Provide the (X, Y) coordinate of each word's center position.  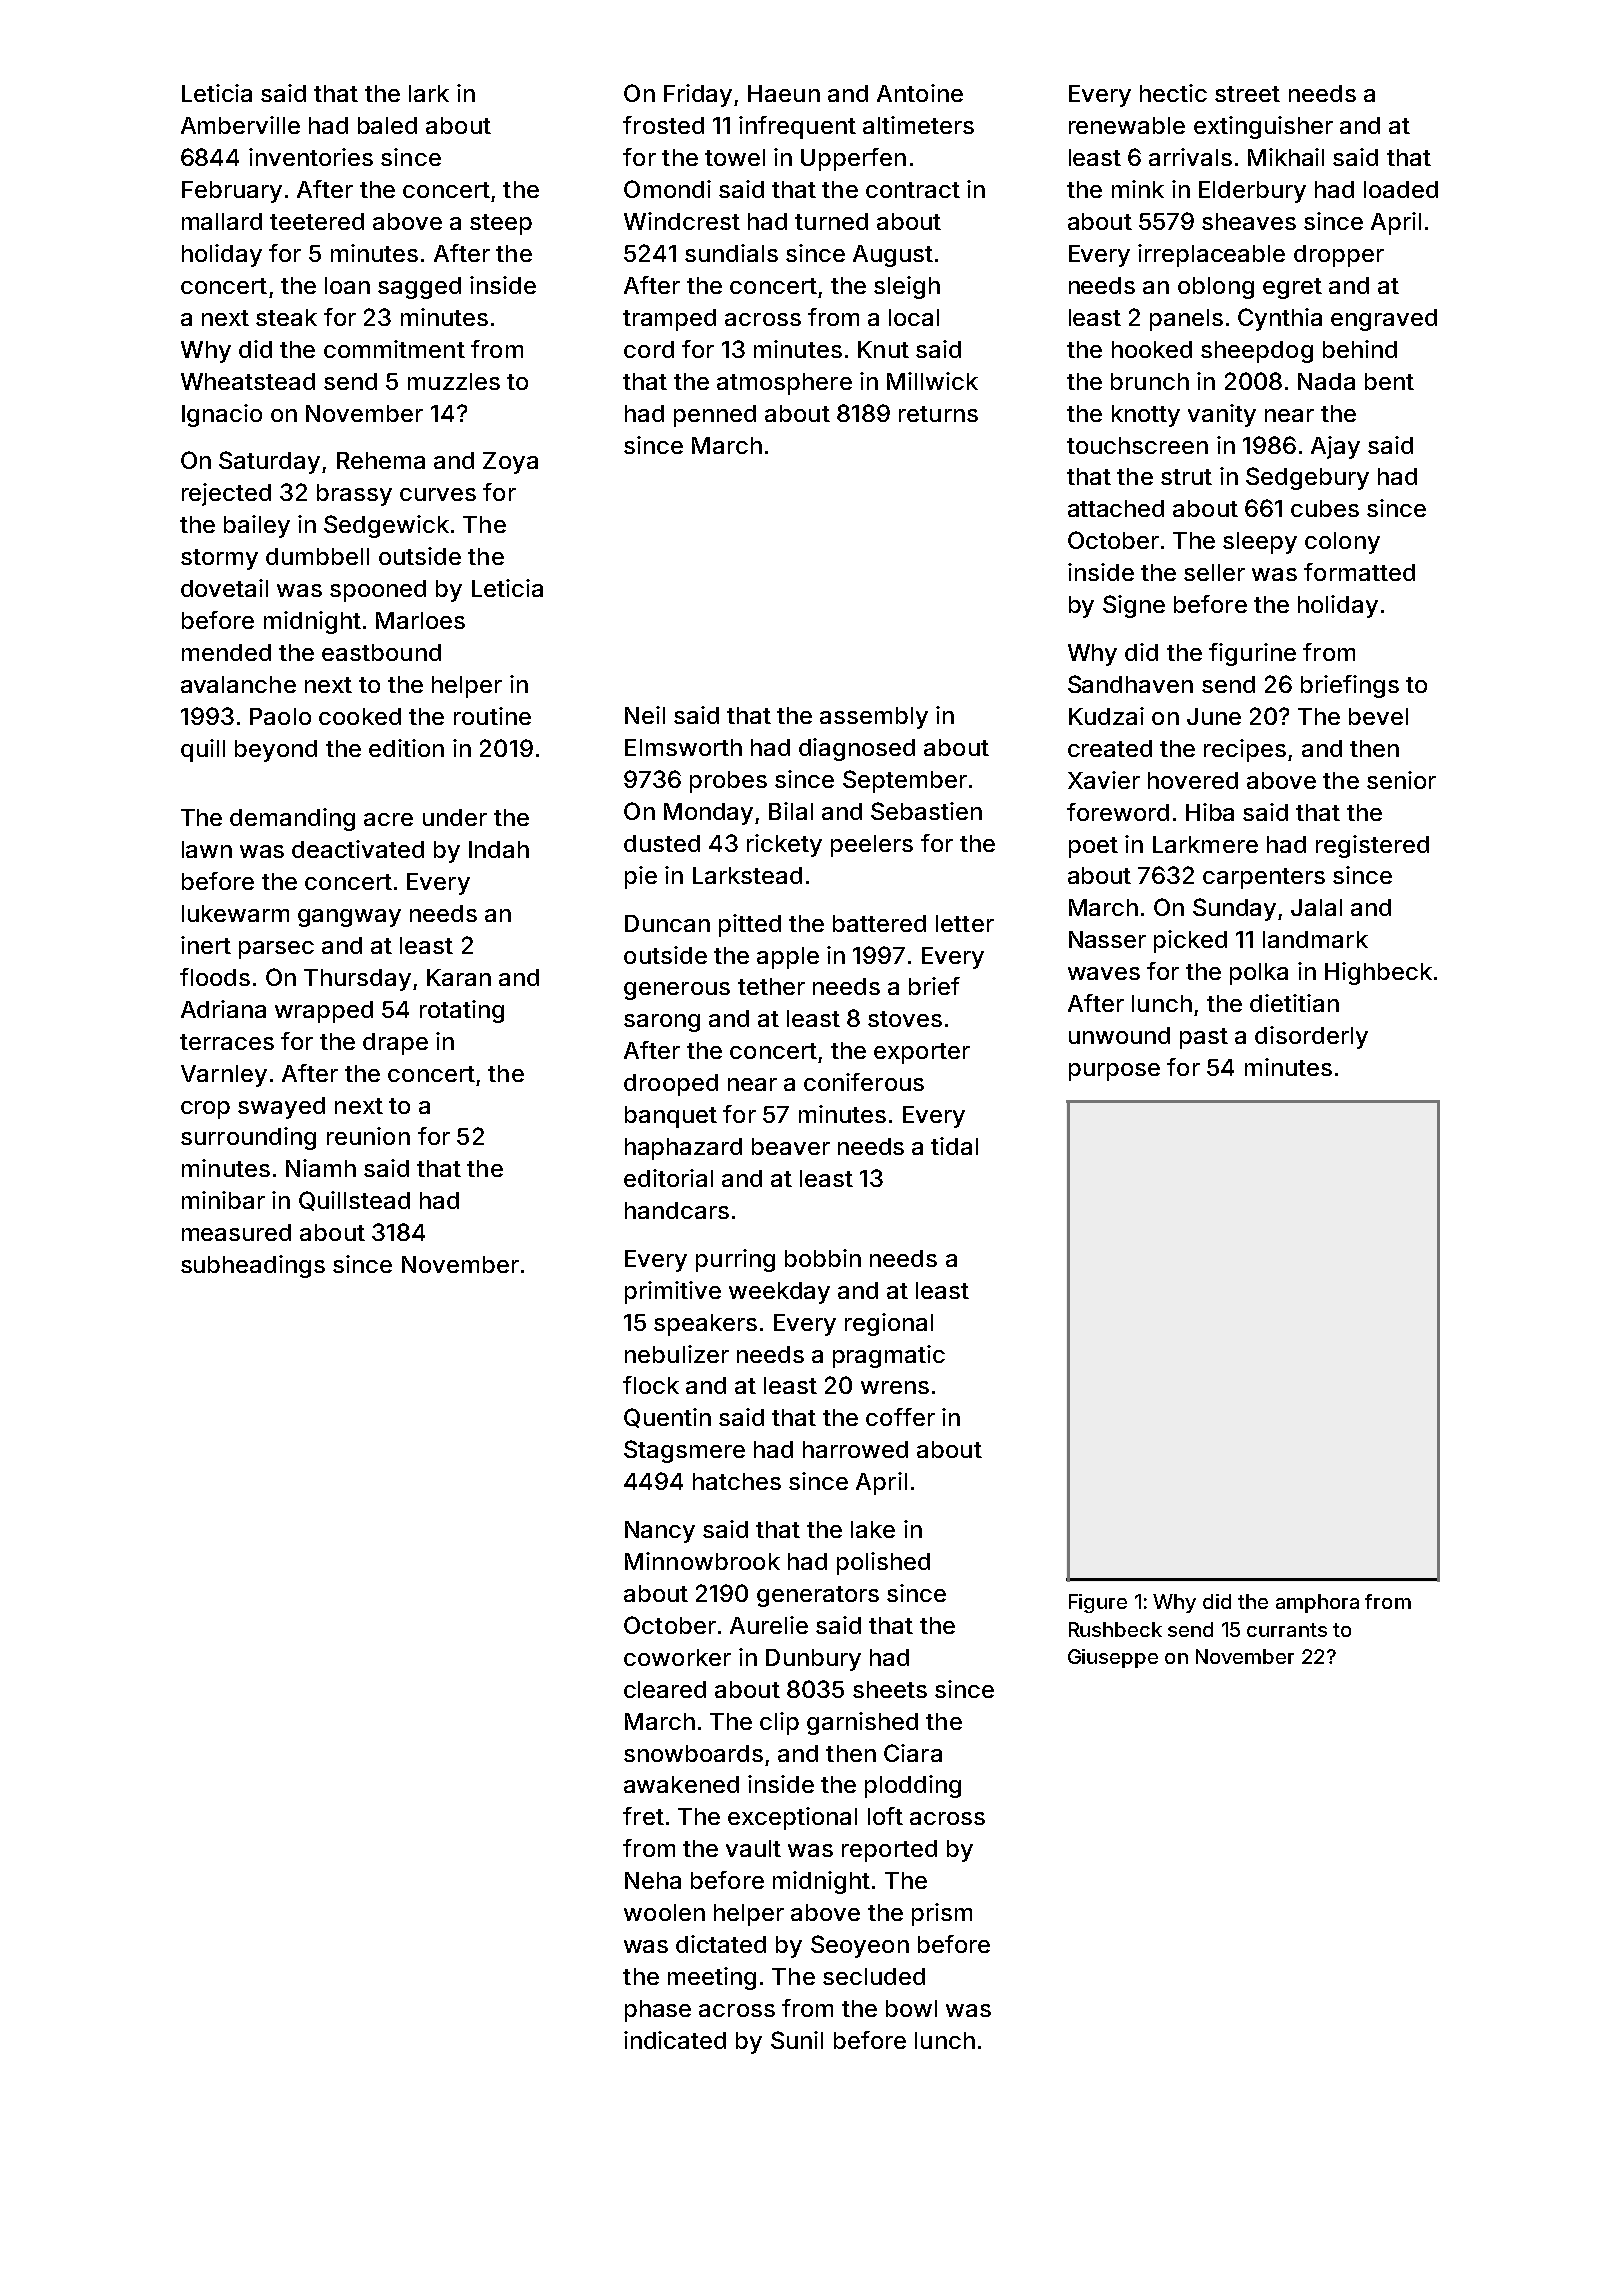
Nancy (660, 1532)
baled (387, 125)
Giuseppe (1113, 1658)
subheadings (253, 1266)
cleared (665, 1689)
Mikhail (1286, 157)
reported (889, 1851)
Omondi (667, 189)
